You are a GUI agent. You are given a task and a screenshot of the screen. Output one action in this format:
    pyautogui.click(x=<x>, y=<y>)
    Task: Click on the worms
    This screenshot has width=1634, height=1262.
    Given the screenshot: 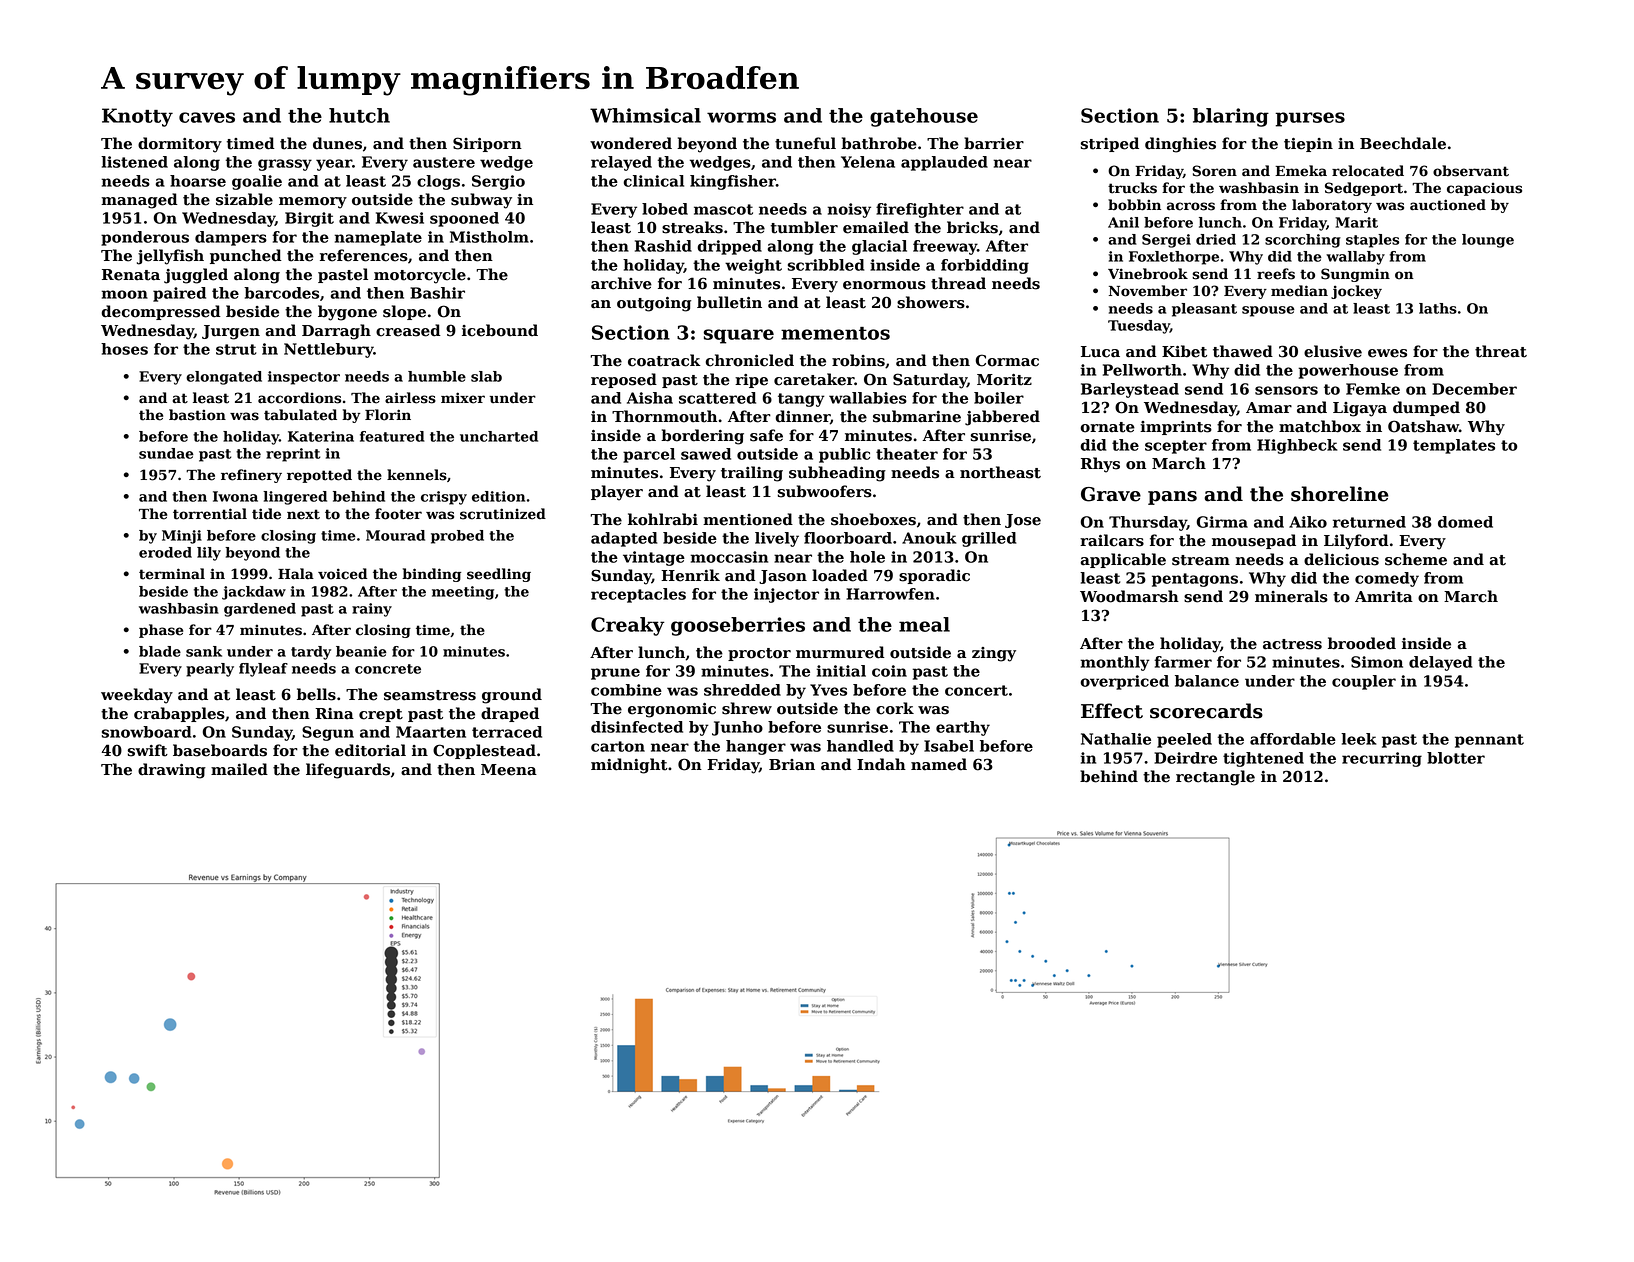 What is the action you would take?
    pyautogui.click(x=741, y=117)
